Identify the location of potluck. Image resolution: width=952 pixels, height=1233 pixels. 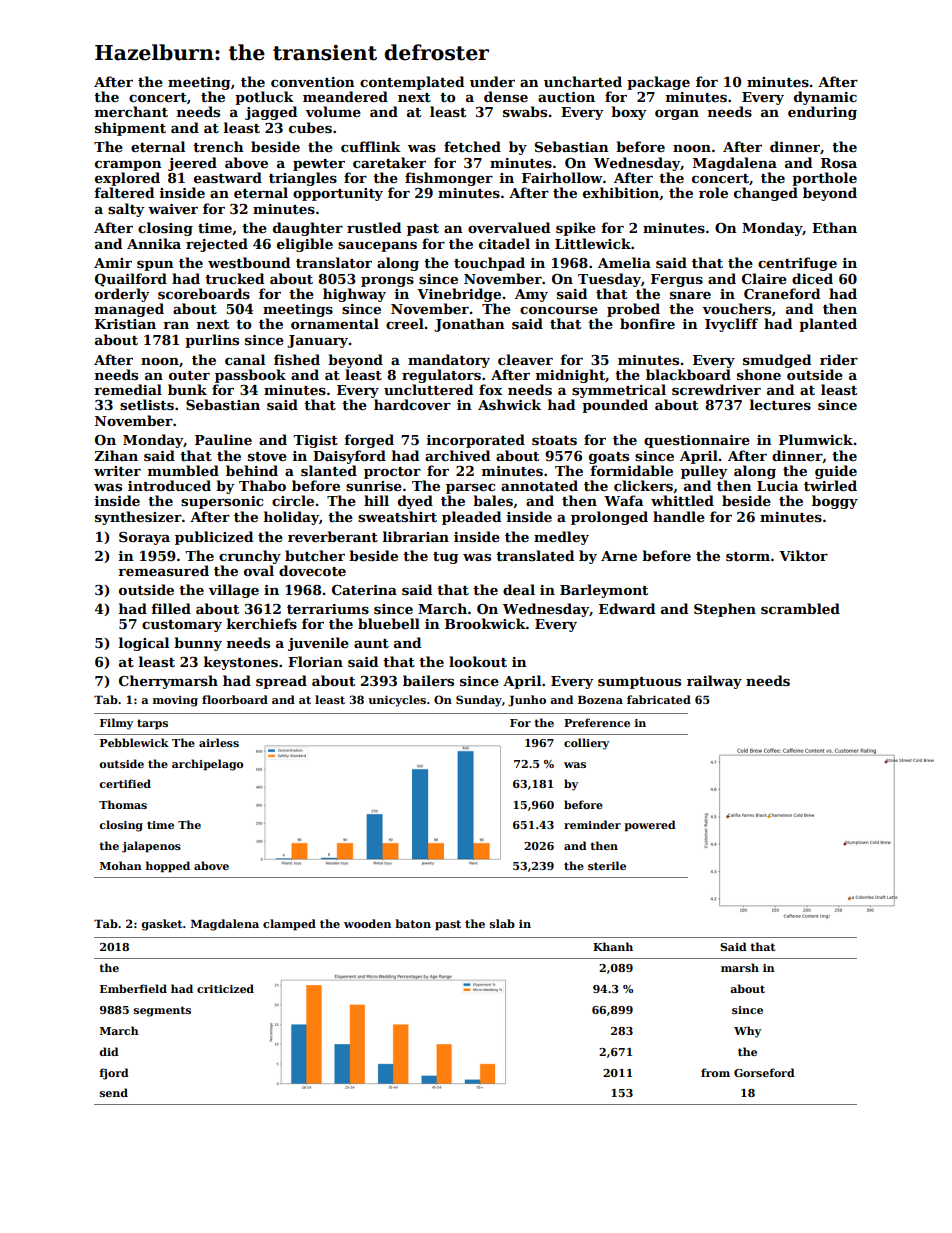
(264, 98).
